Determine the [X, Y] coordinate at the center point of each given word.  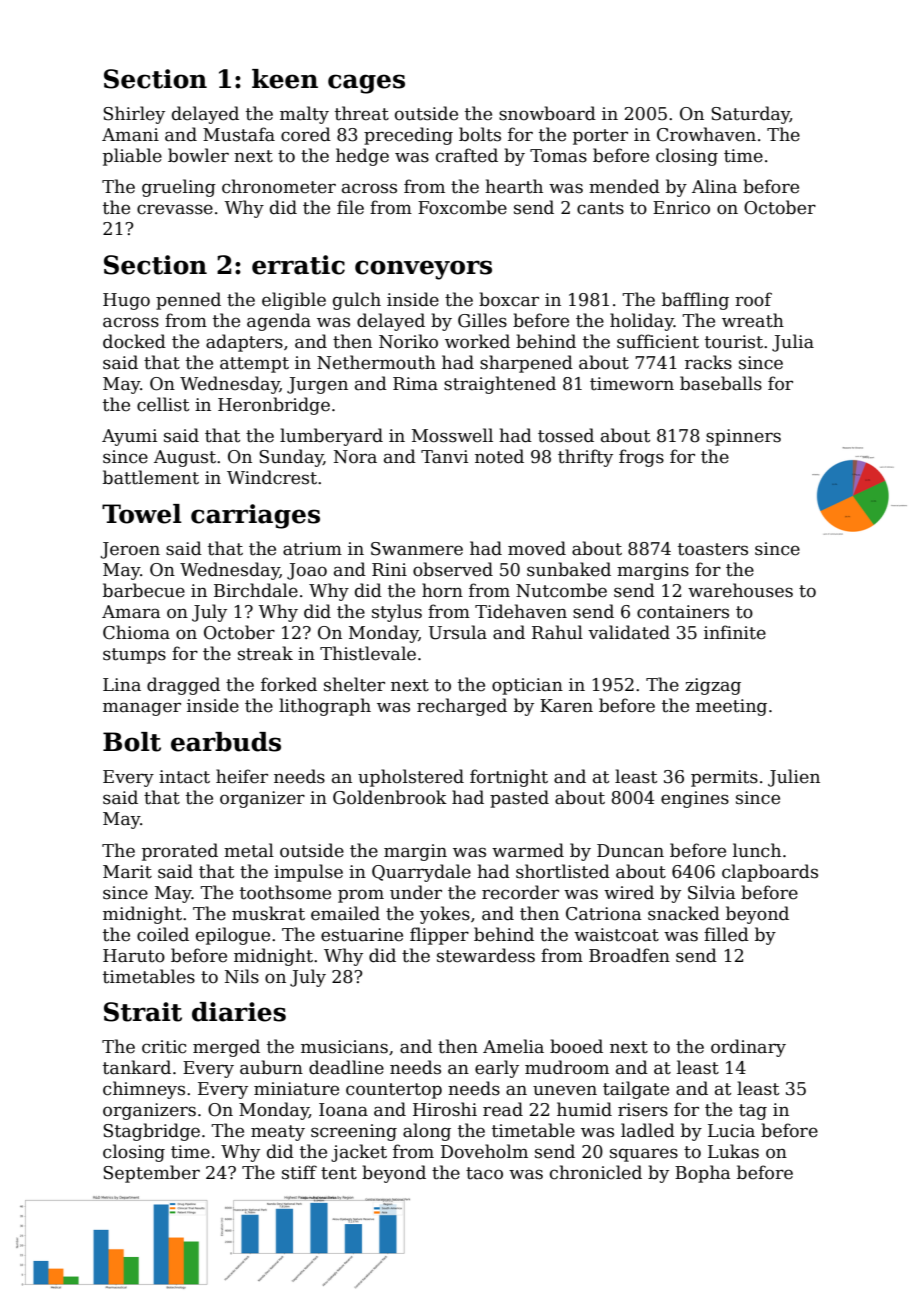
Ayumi [129, 437]
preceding [408, 136]
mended [624, 186]
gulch [357, 301]
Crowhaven [706, 134]
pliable [132, 157]
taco [484, 1173]
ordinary [748, 1048]
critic [164, 1047]
